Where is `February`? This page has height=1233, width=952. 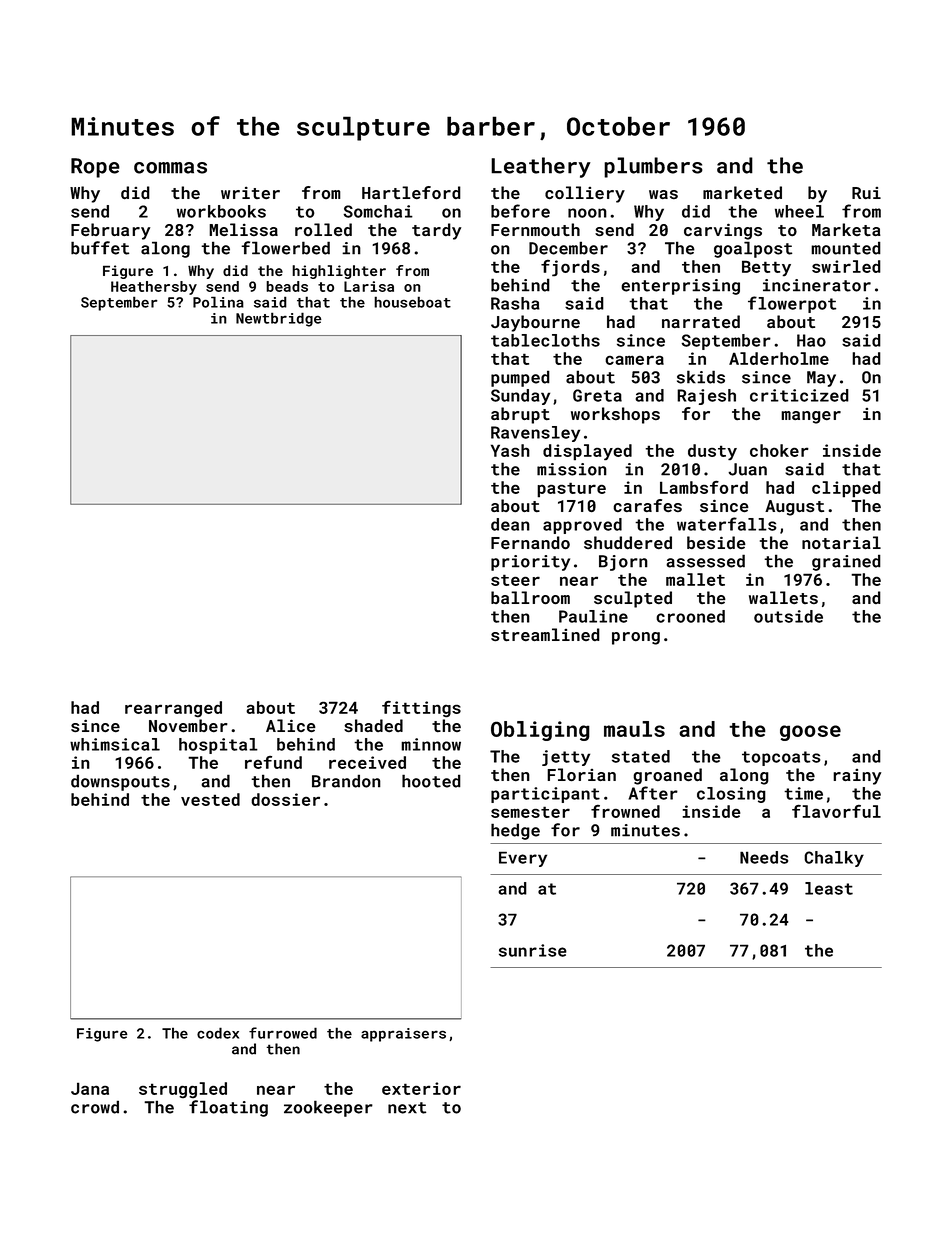
February is located at coordinates (110, 231).
